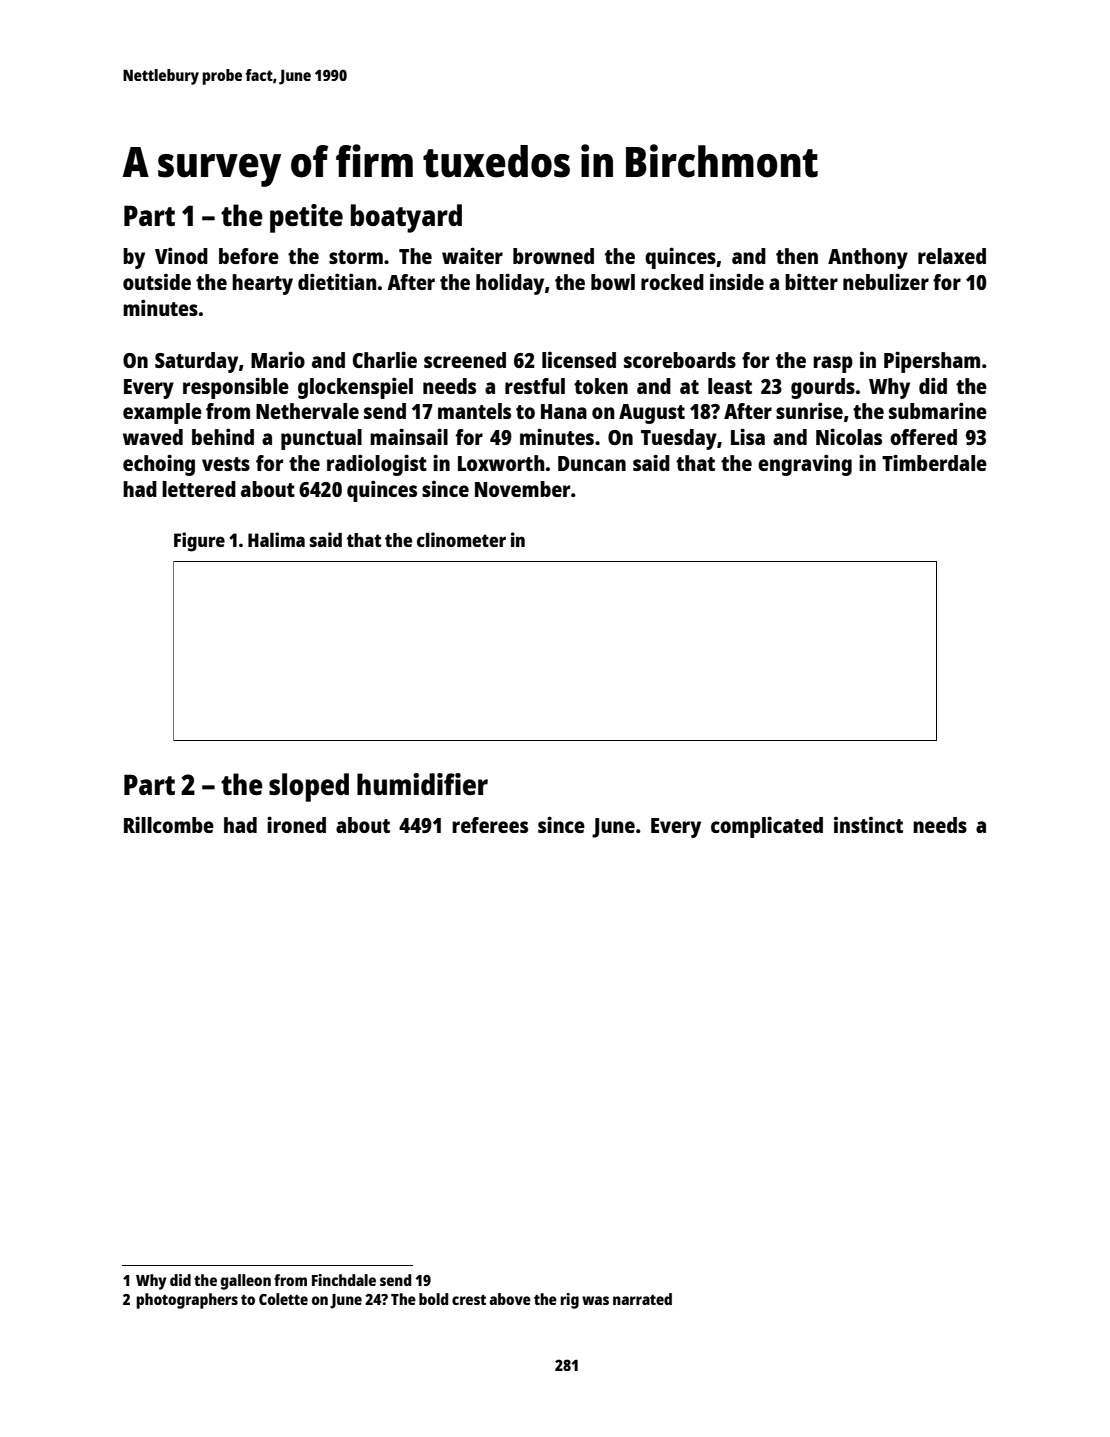 The width and height of the image is (1110, 1437). What do you see at coordinates (490, 825) in the image?
I see `referees` at bounding box center [490, 825].
